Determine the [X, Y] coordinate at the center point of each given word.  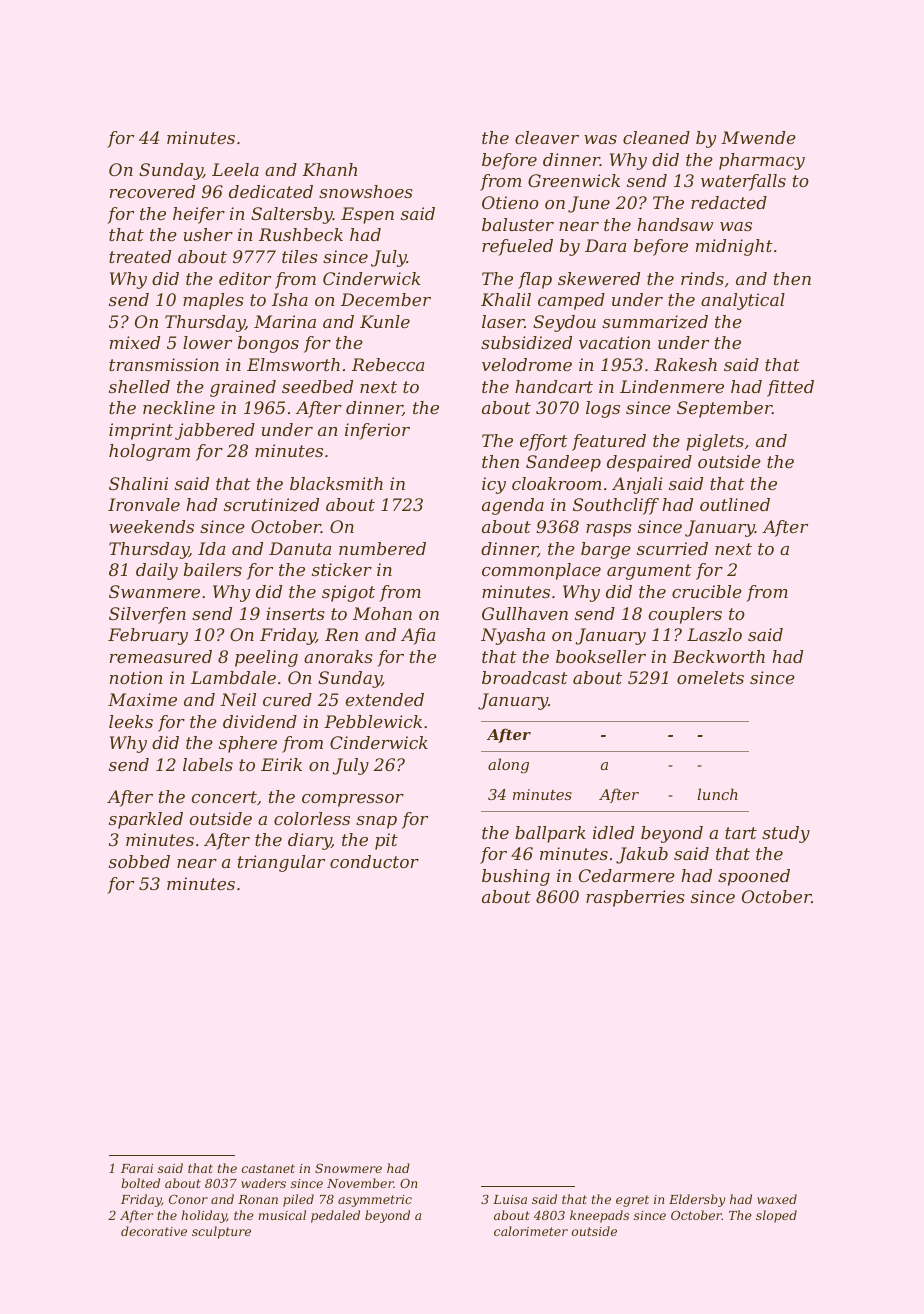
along [508, 766]
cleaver [547, 137]
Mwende [758, 137]
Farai [137, 1168]
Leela [235, 169]
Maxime [142, 699]
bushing [516, 877]
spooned [754, 877]
